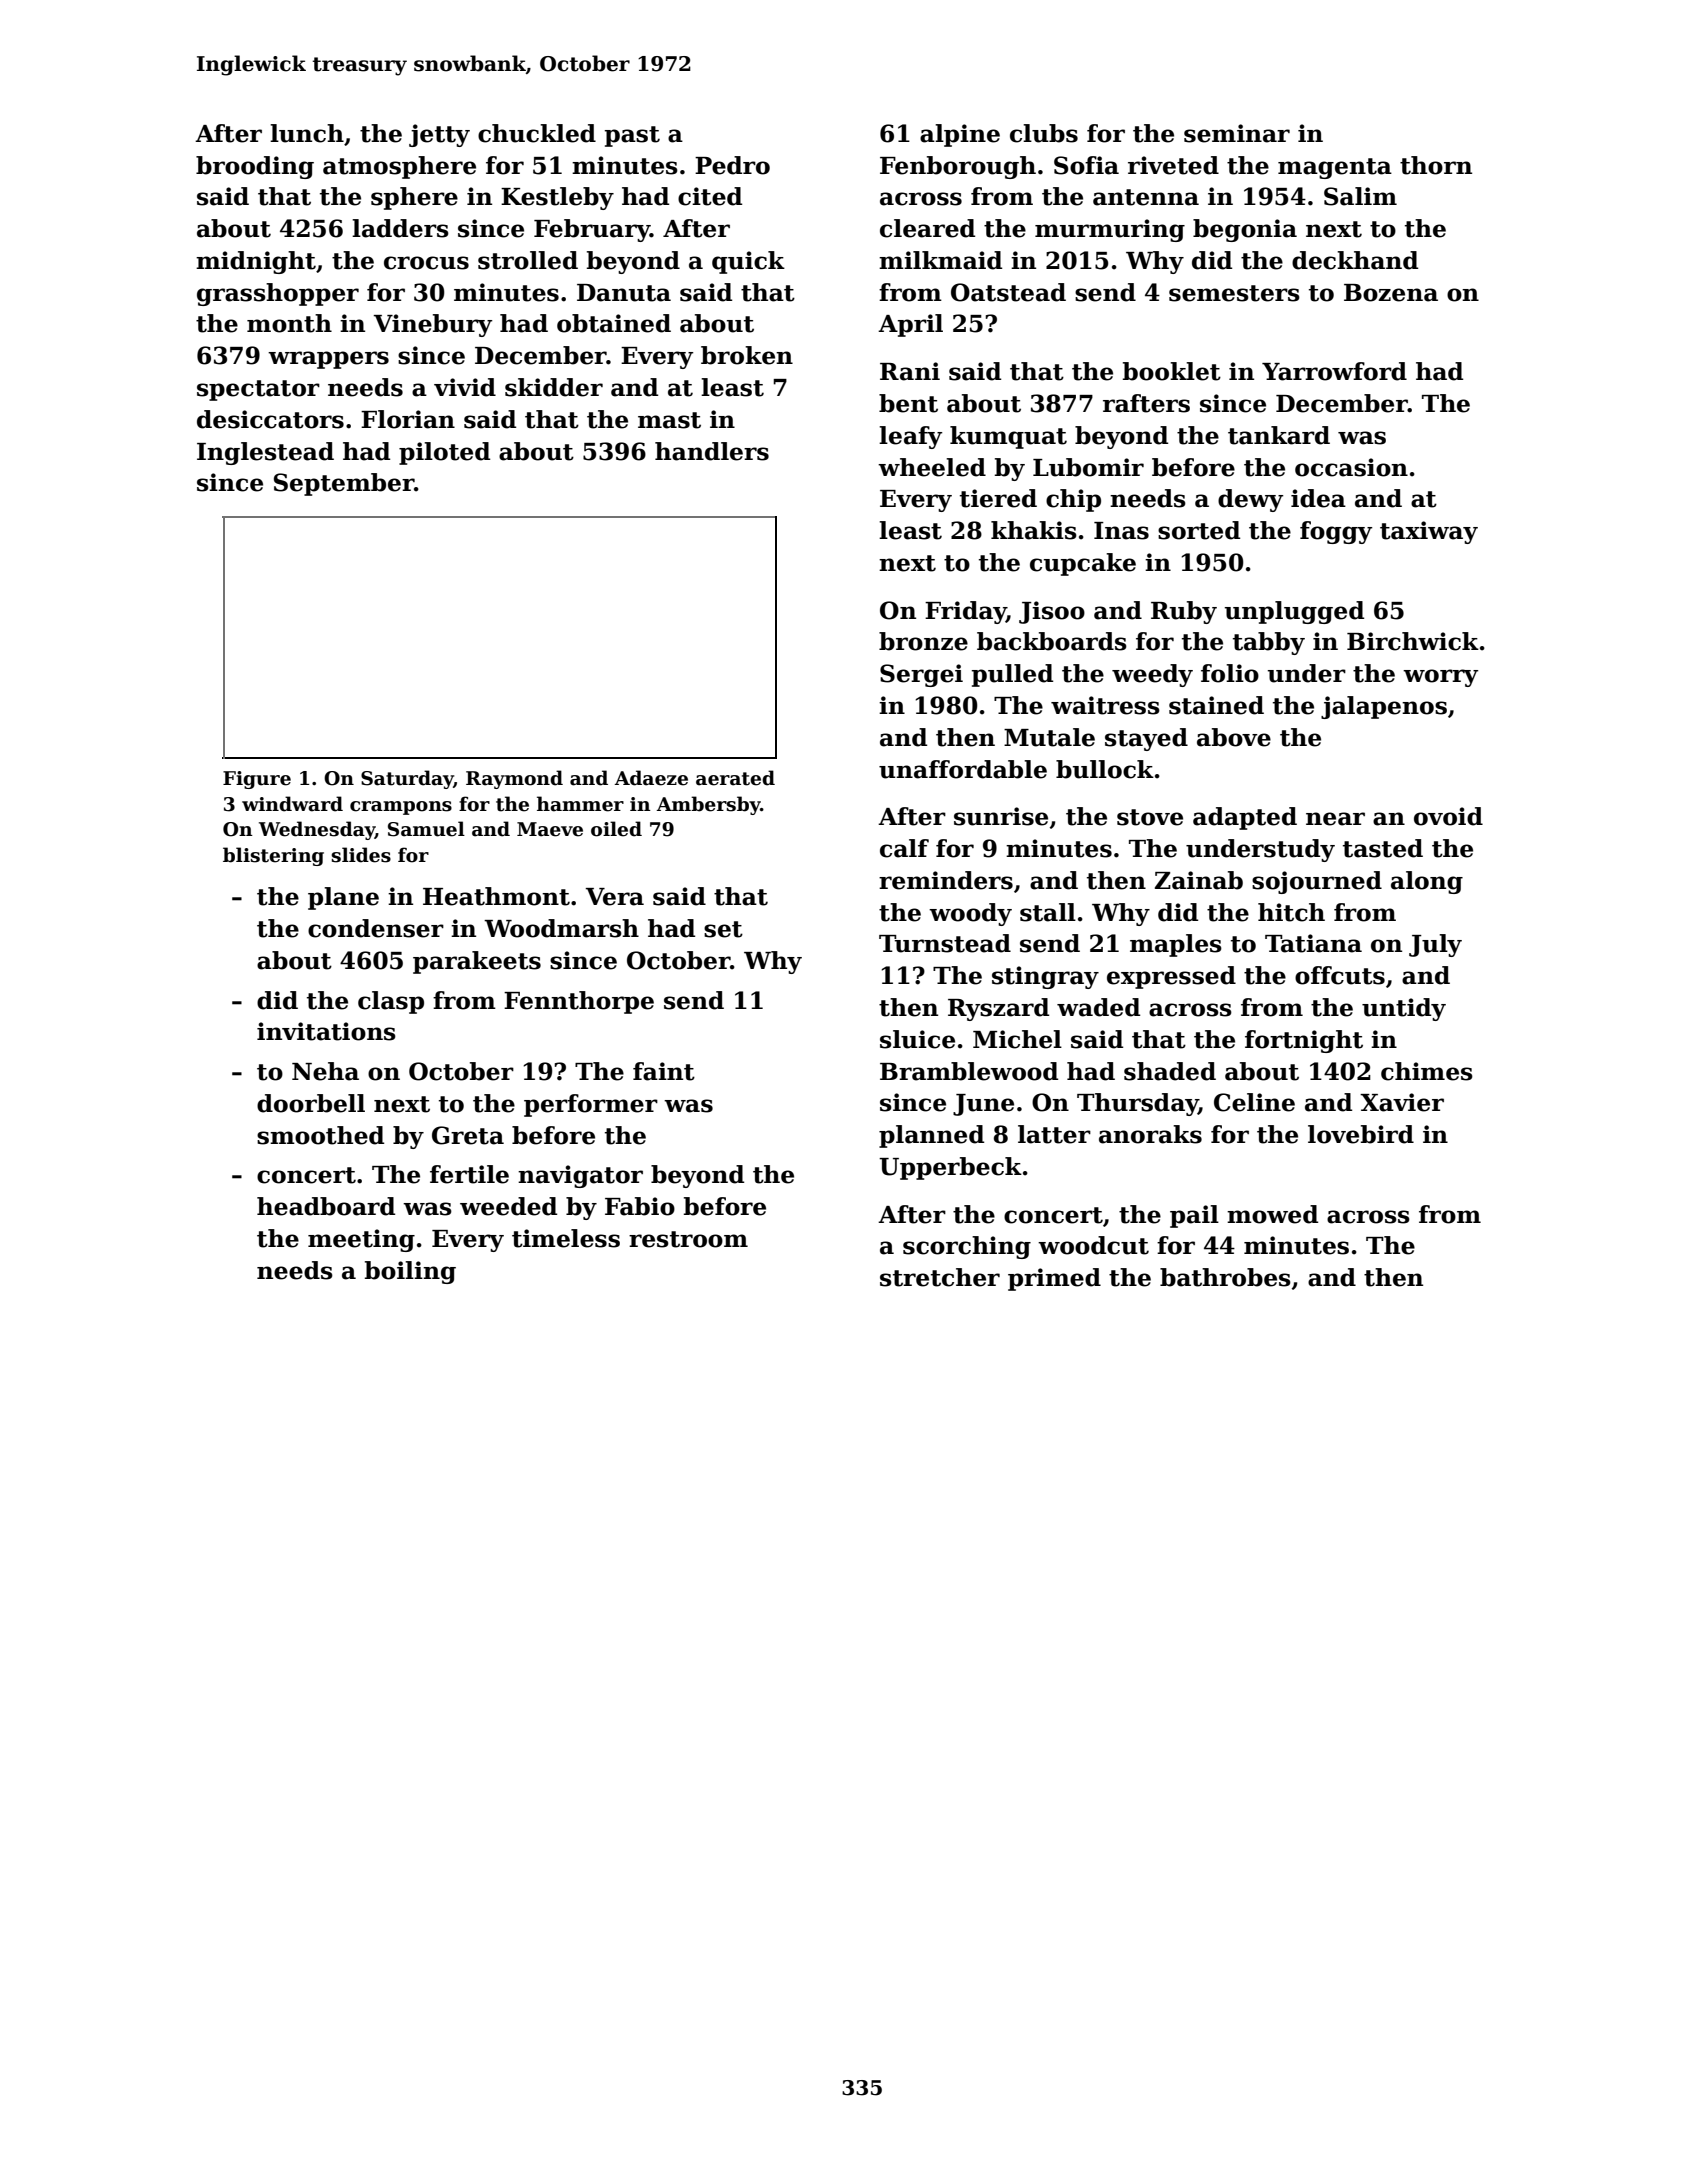 This image has width=1683, height=2178. What do you see at coordinates (1049, 737) in the image?
I see `Mutale` at bounding box center [1049, 737].
